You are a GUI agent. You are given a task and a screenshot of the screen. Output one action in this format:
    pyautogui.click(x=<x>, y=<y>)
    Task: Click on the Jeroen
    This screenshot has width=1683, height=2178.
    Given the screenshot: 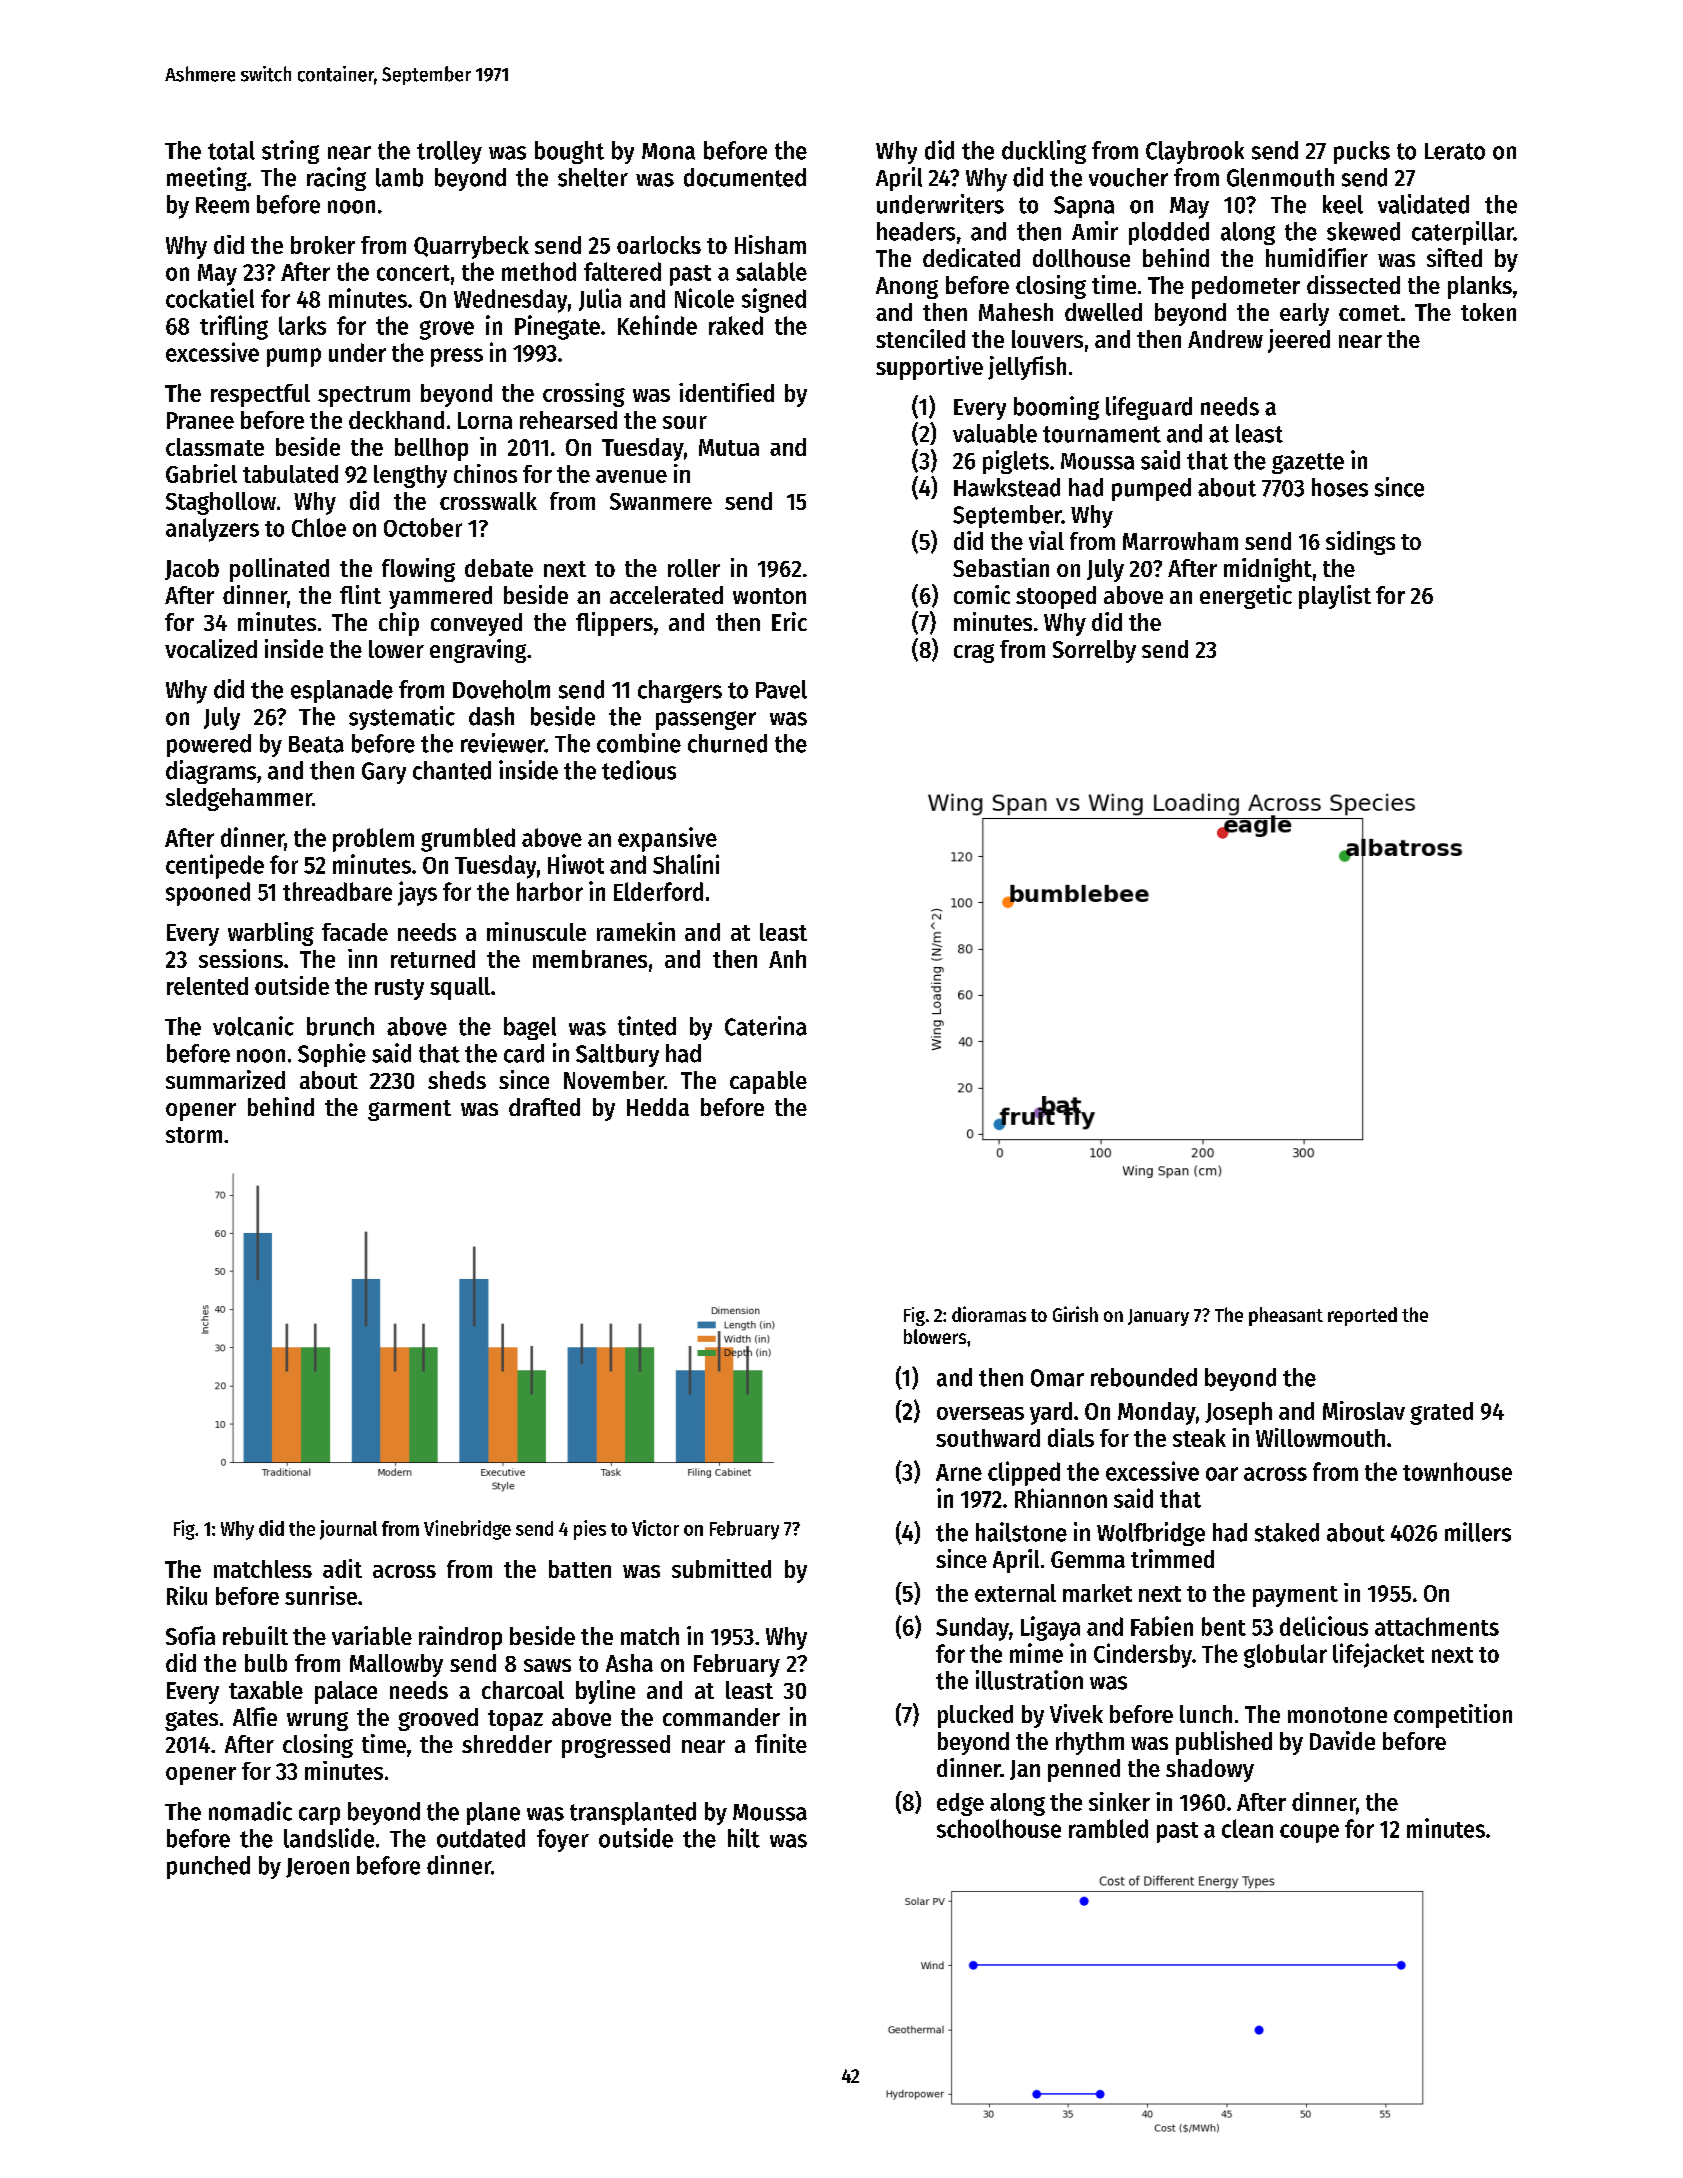 What is the action you would take?
    pyautogui.click(x=317, y=1868)
